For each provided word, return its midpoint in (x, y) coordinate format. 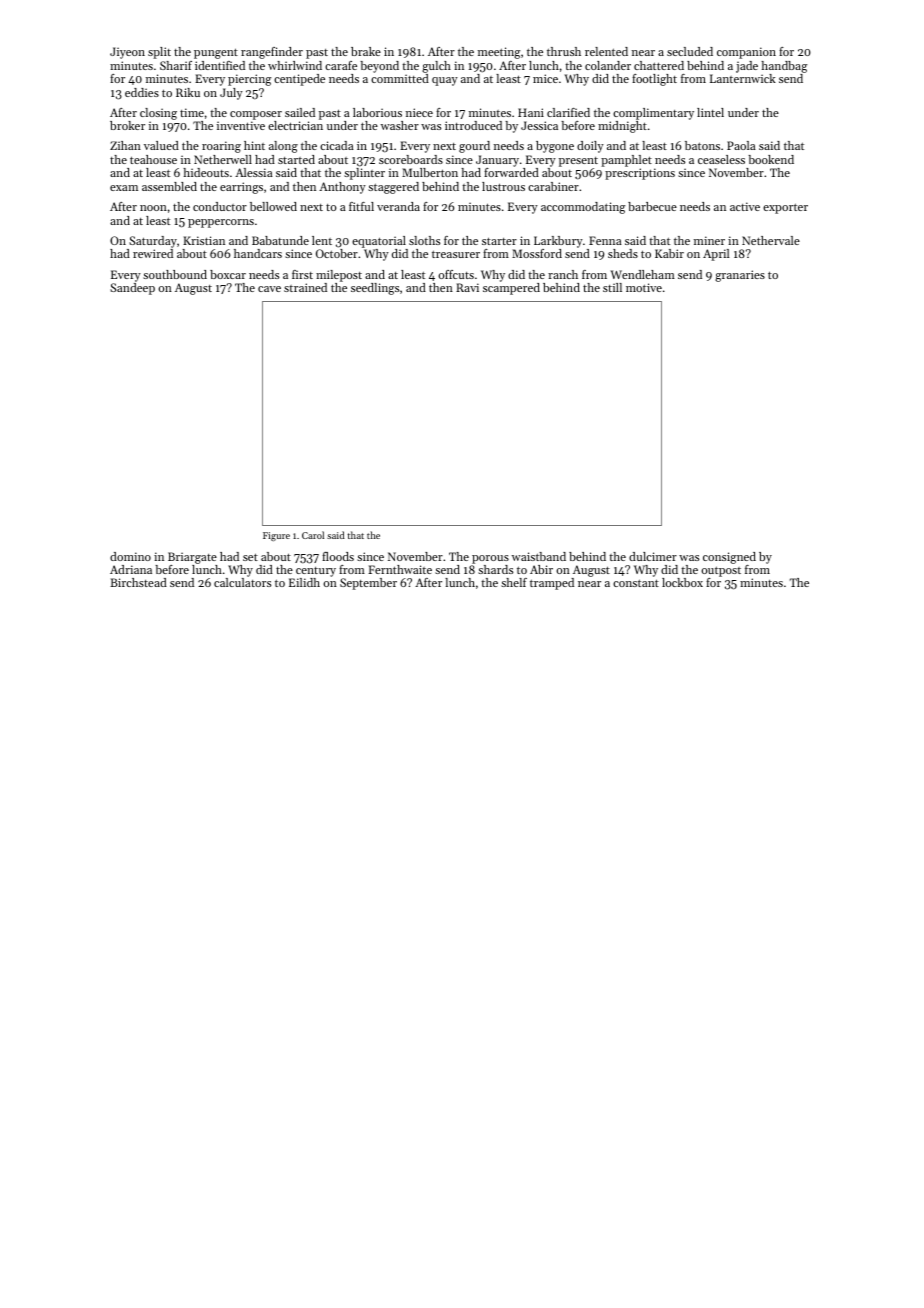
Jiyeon (127, 53)
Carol (313, 535)
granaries (740, 276)
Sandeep (132, 289)
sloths (424, 240)
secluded (690, 51)
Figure (276, 536)
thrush (564, 51)
